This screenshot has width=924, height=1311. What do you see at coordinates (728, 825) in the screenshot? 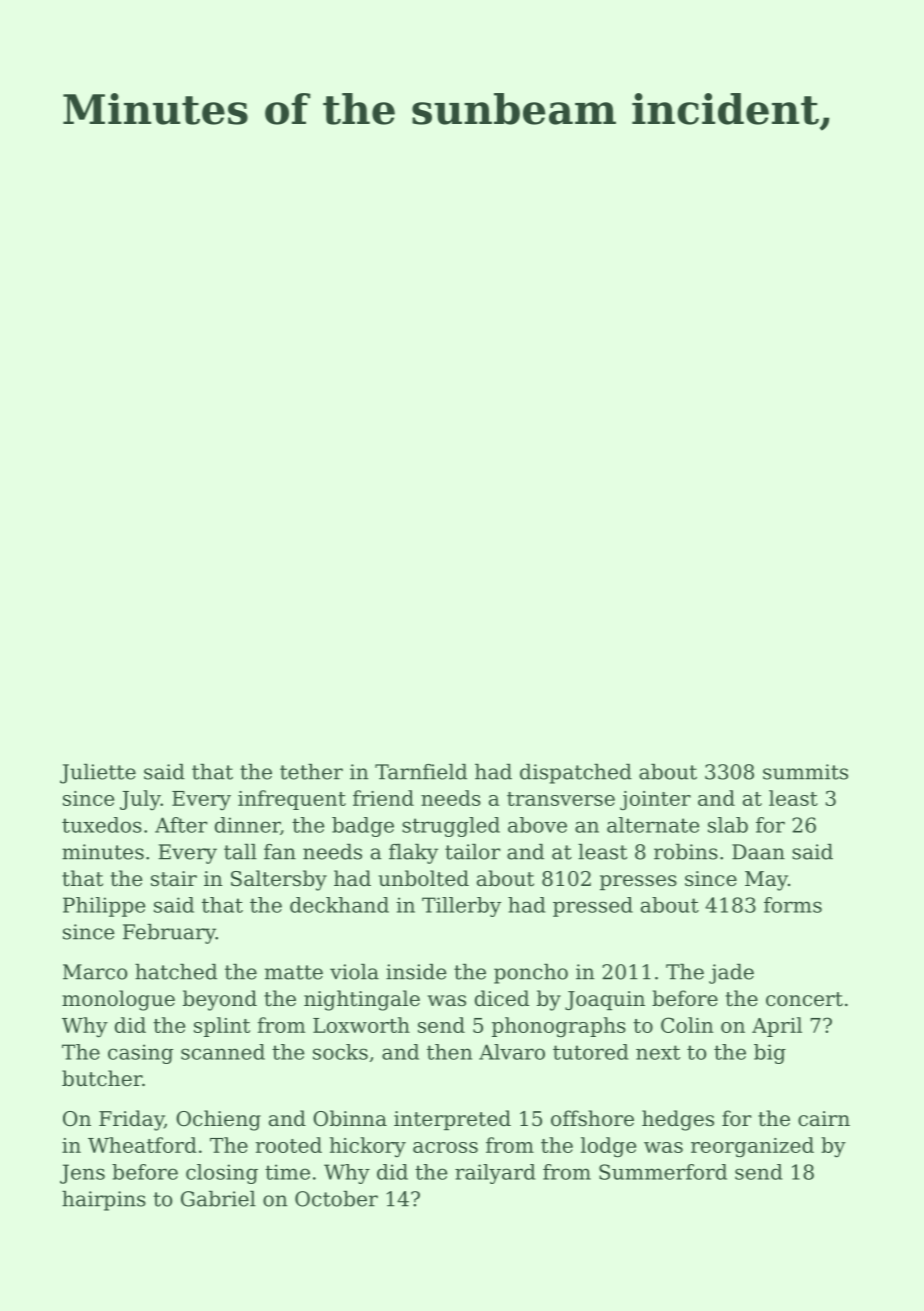
I see `slab` at bounding box center [728, 825].
